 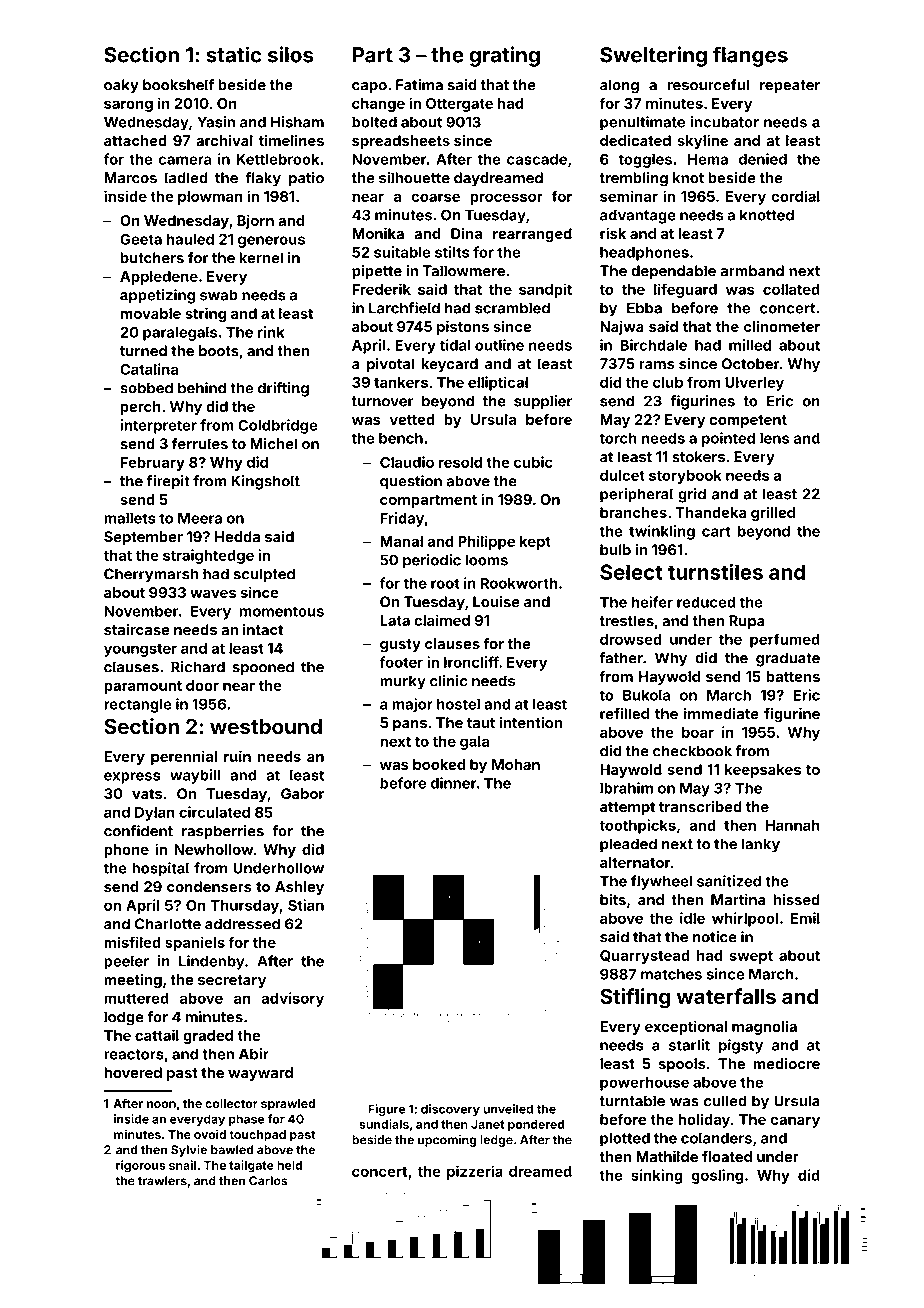 What do you see at coordinates (531, 722) in the screenshot?
I see `intention` at bounding box center [531, 722].
